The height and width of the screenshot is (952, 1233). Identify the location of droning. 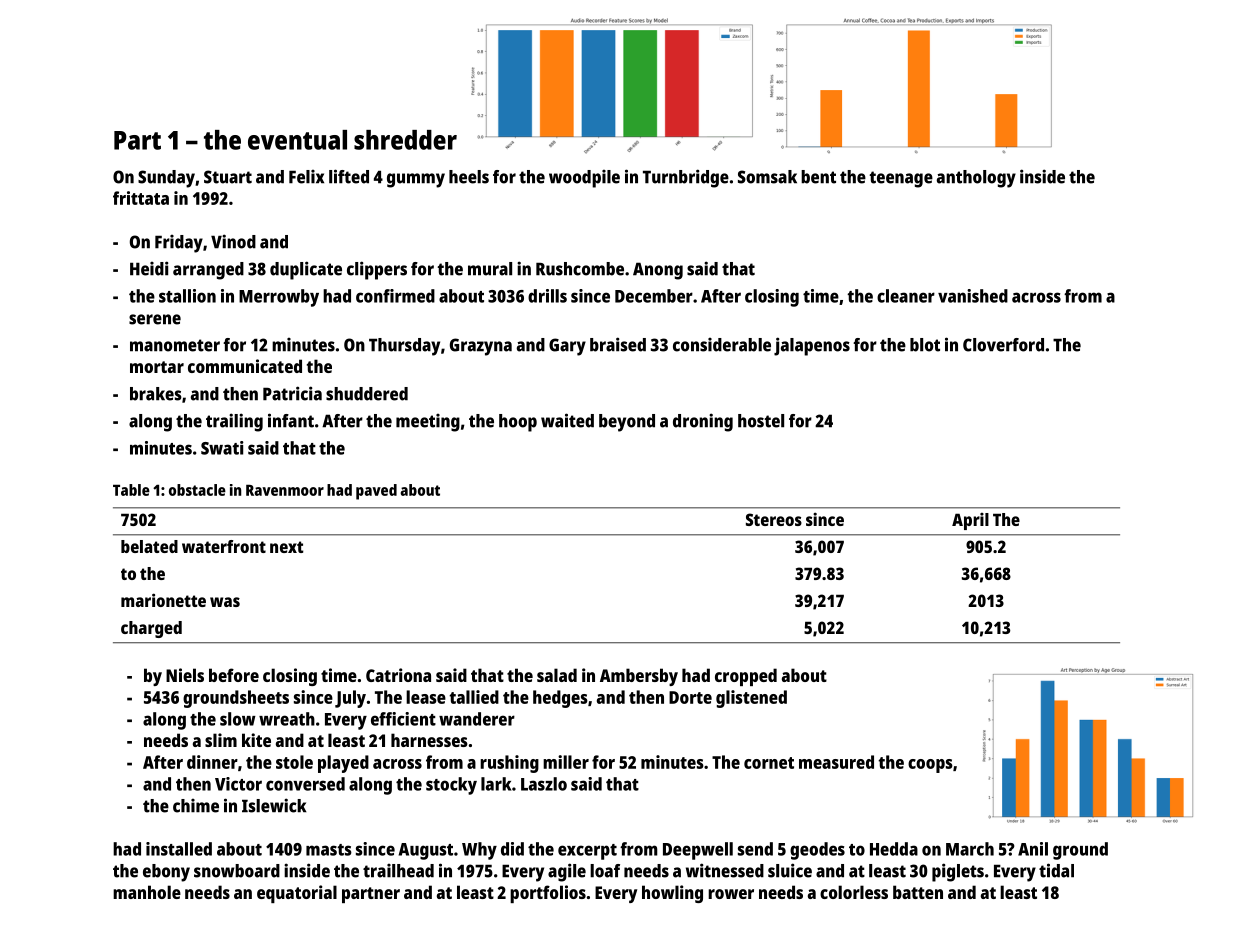
(703, 422).
